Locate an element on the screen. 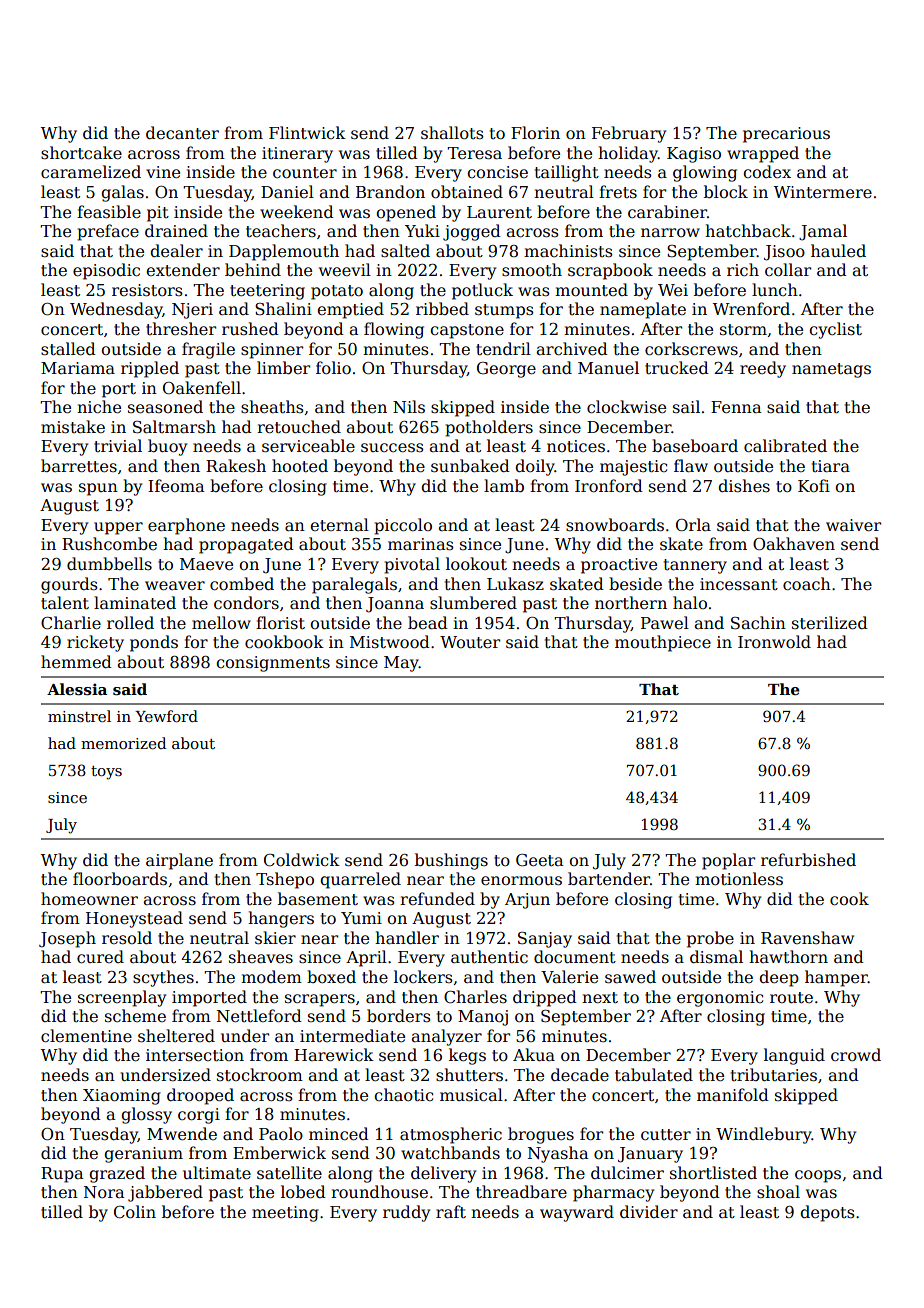 Image resolution: width=924 pixels, height=1308 pixels. Florin is located at coordinates (535, 132).
